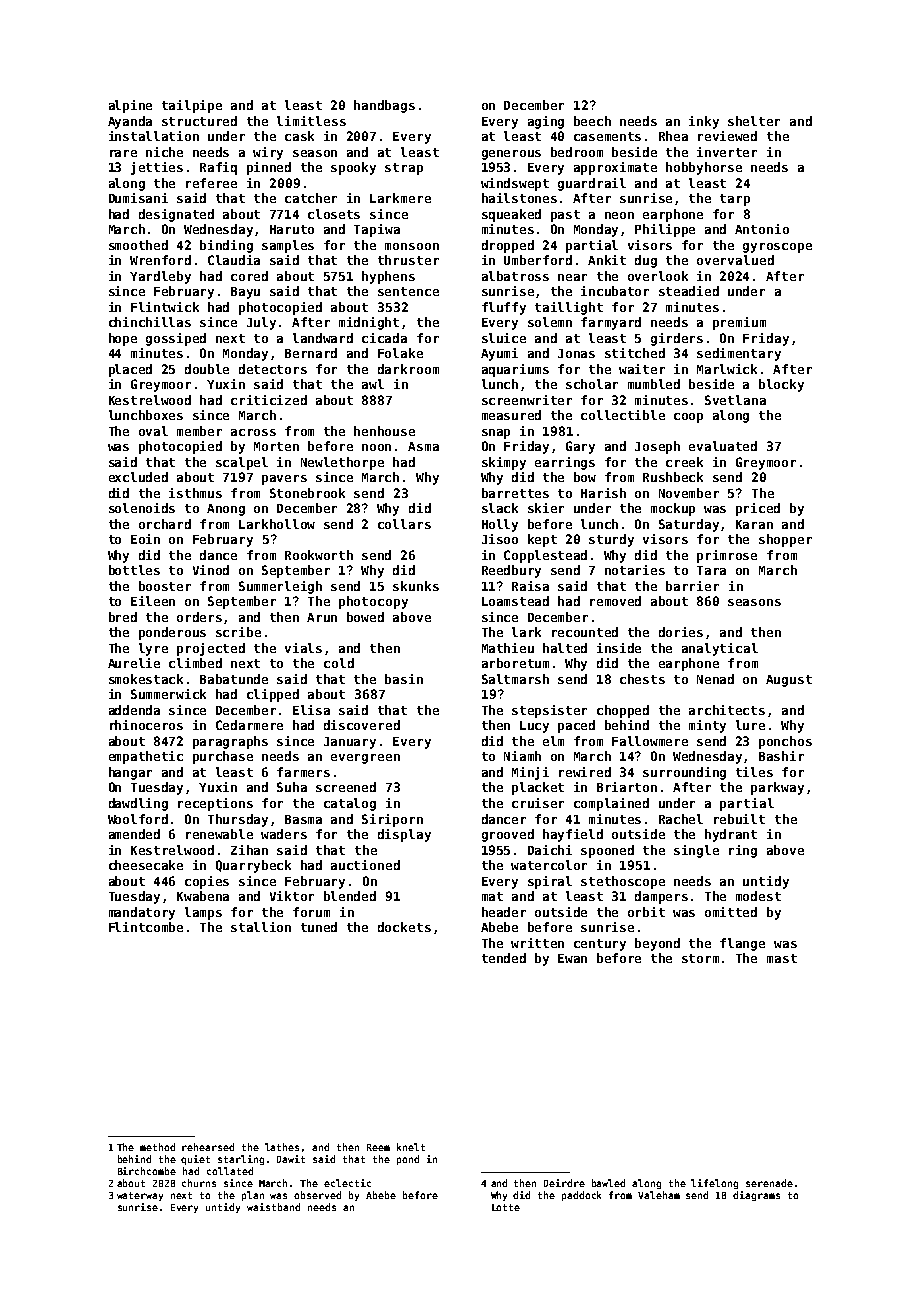 The width and height of the screenshot is (924, 1308). What do you see at coordinates (500, 508) in the screenshot?
I see `slack` at bounding box center [500, 508].
